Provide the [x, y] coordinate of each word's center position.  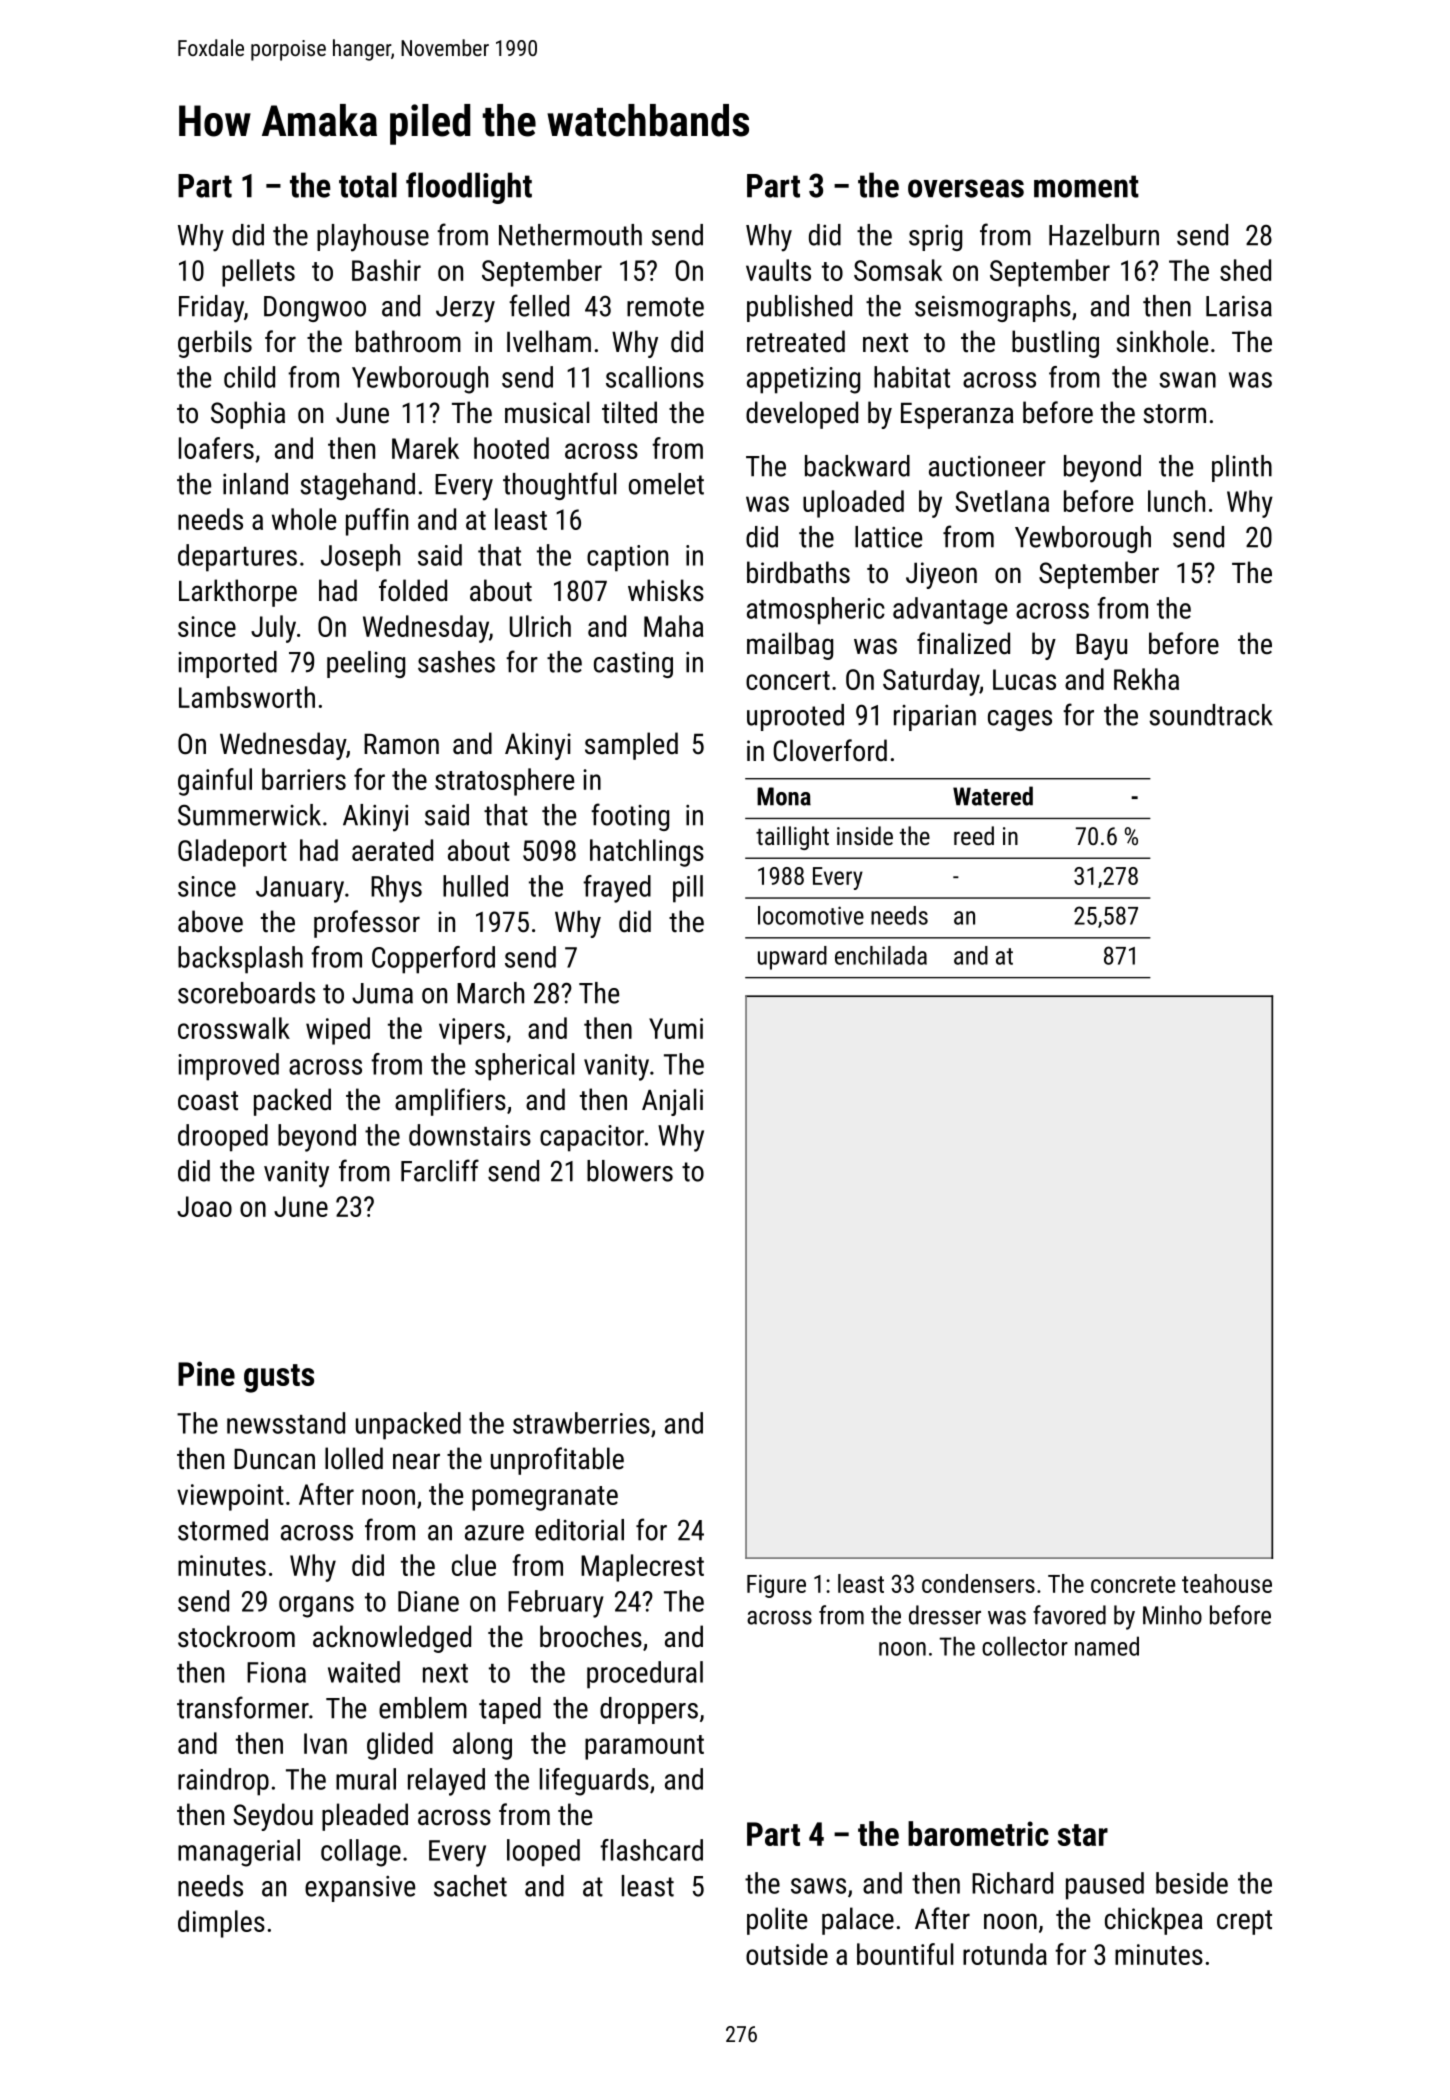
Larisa [1239, 306]
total [368, 185]
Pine [206, 1373]
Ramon [401, 744]
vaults [778, 270]
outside [787, 1954]
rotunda [1005, 1954]
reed [974, 835]
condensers [978, 1583]
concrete [1133, 1584]
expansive [360, 1889]
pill [688, 889]
